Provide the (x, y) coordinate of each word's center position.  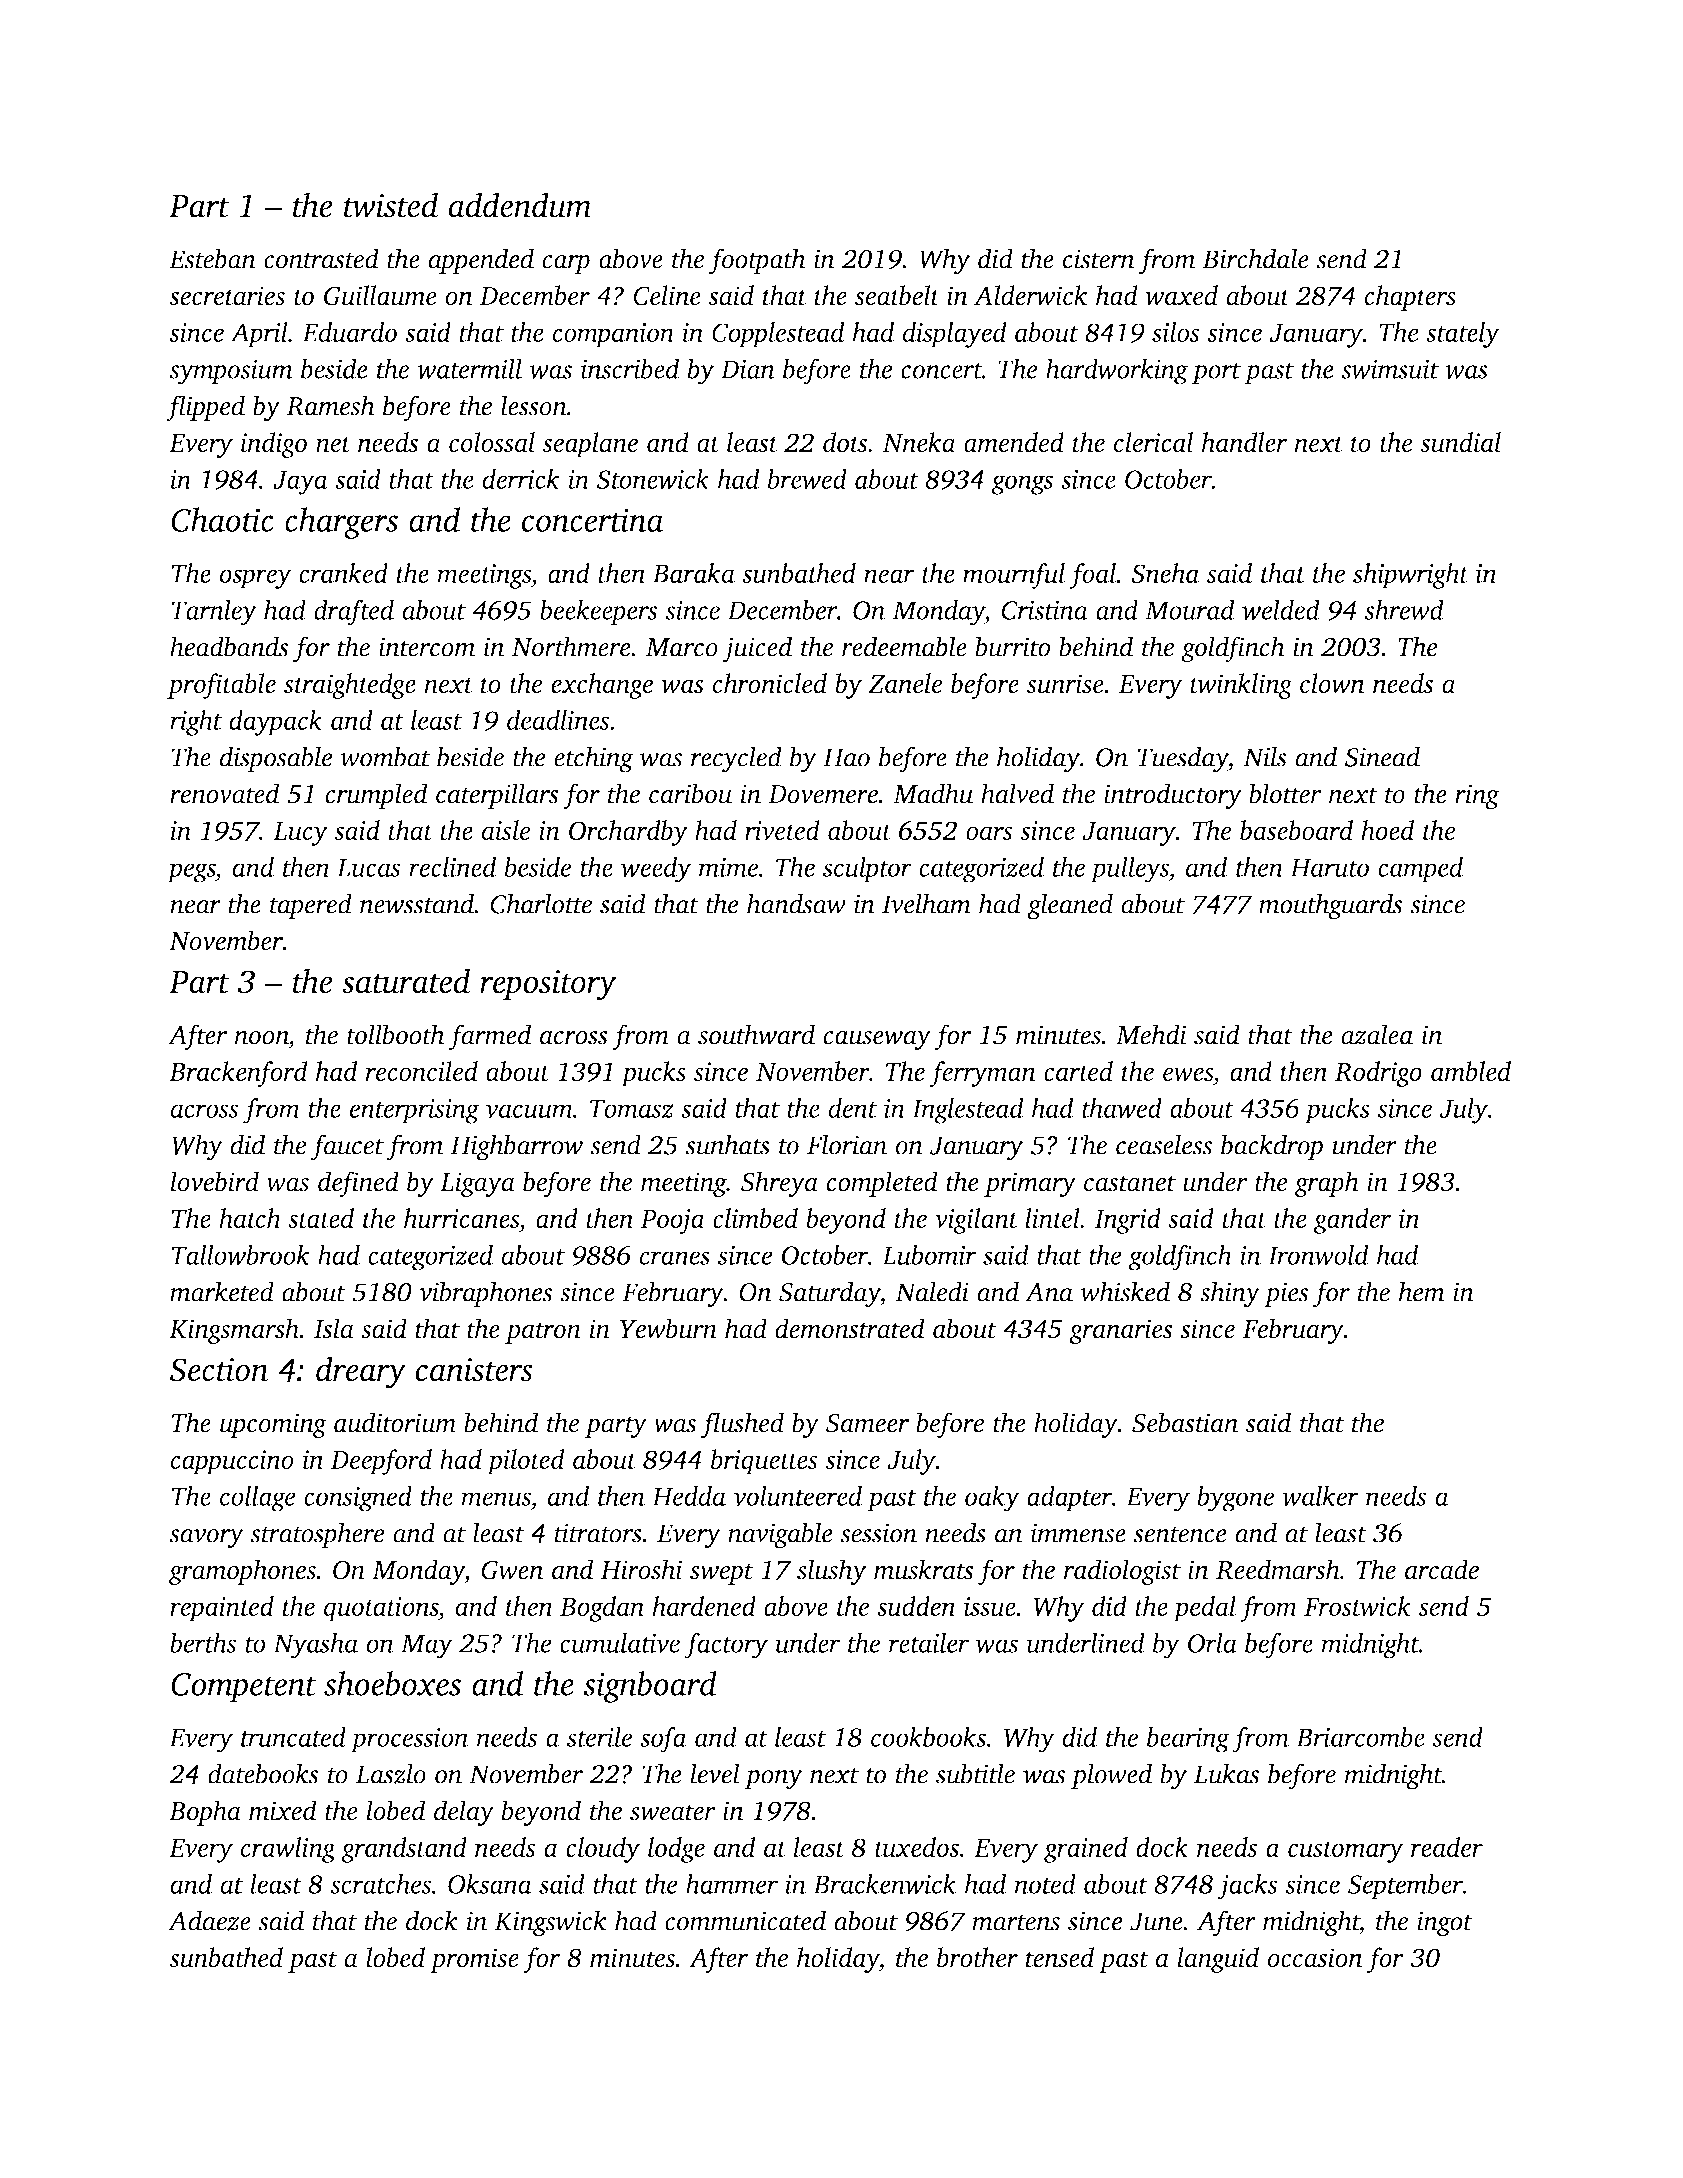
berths (203, 1642)
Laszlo (391, 1773)
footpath (757, 261)
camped (1420, 870)
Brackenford (238, 1074)
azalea (1377, 1034)
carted (1078, 1071)
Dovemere (823, 794)
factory (726, 1646)
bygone (1235, 1499)
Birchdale (1255, 258)
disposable (276, 759)
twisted (391, 205)
